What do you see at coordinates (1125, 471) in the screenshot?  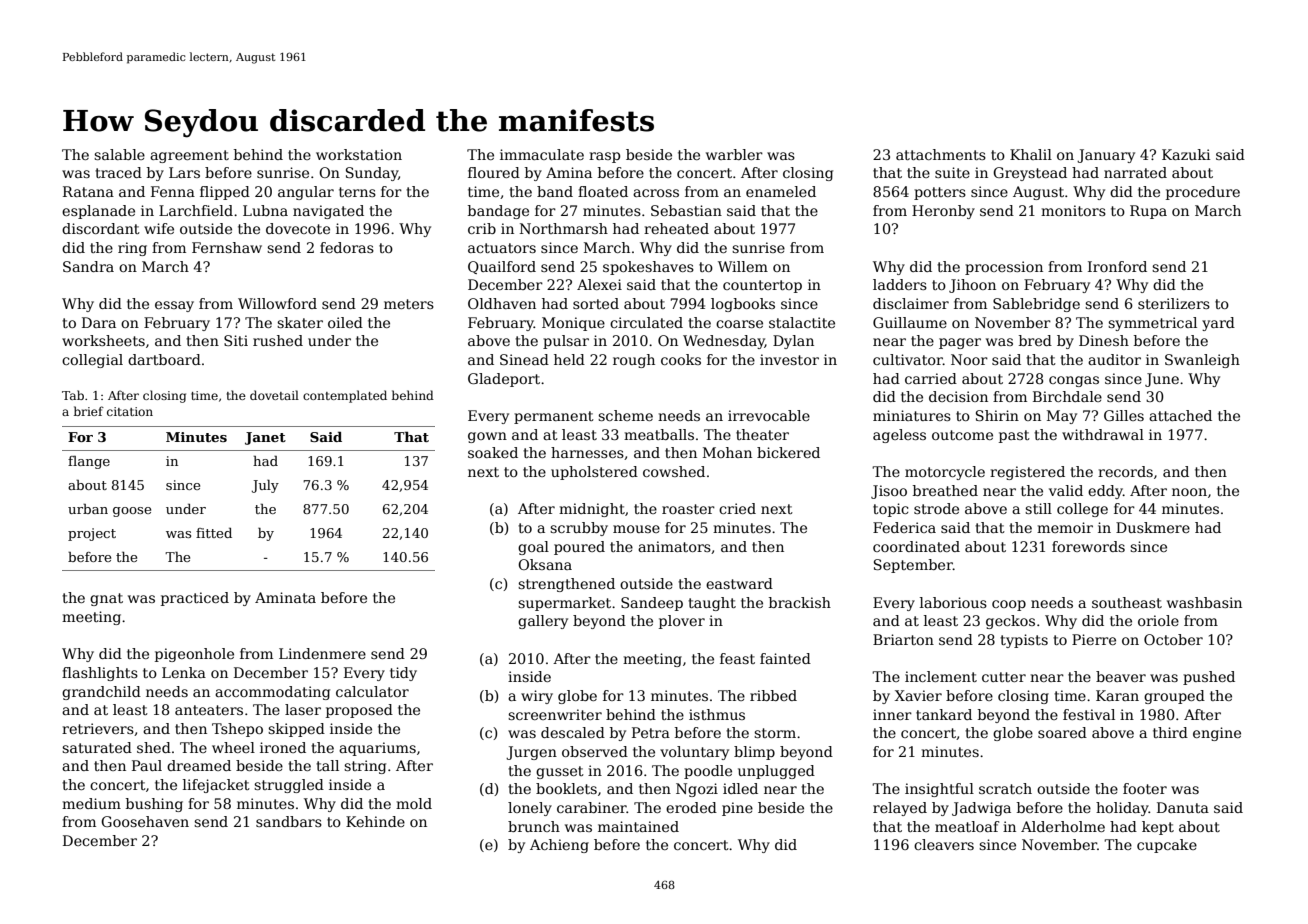 I see `records` at bounding box center [1125, 471].
